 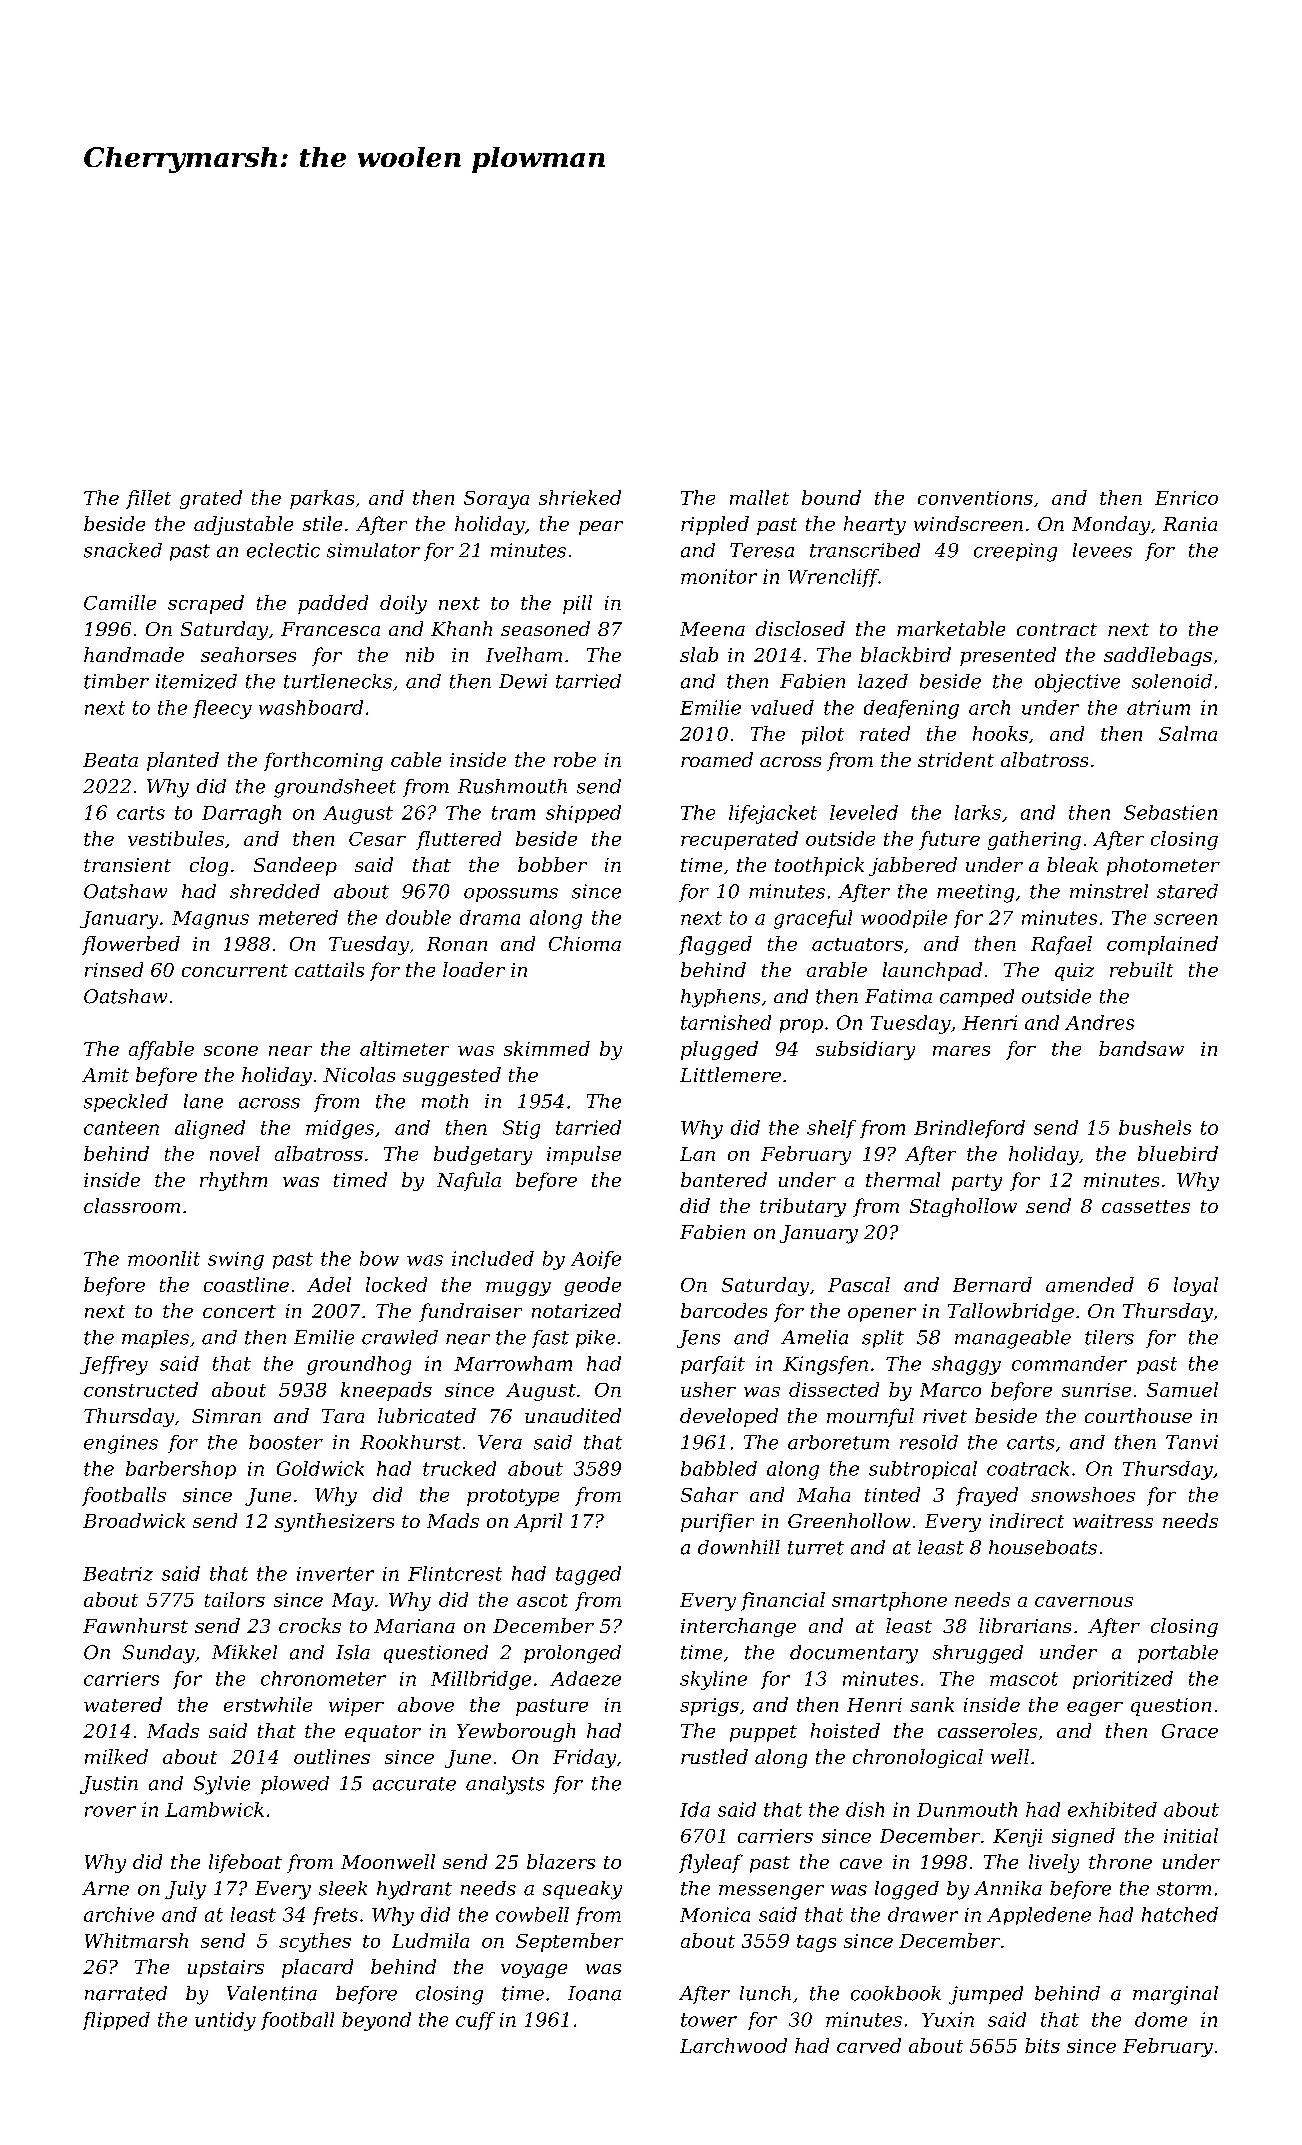 What do you see at coordinates (225, 2021) in the screenshot?
I see `untidy` at bounding box center [225, 2021].
